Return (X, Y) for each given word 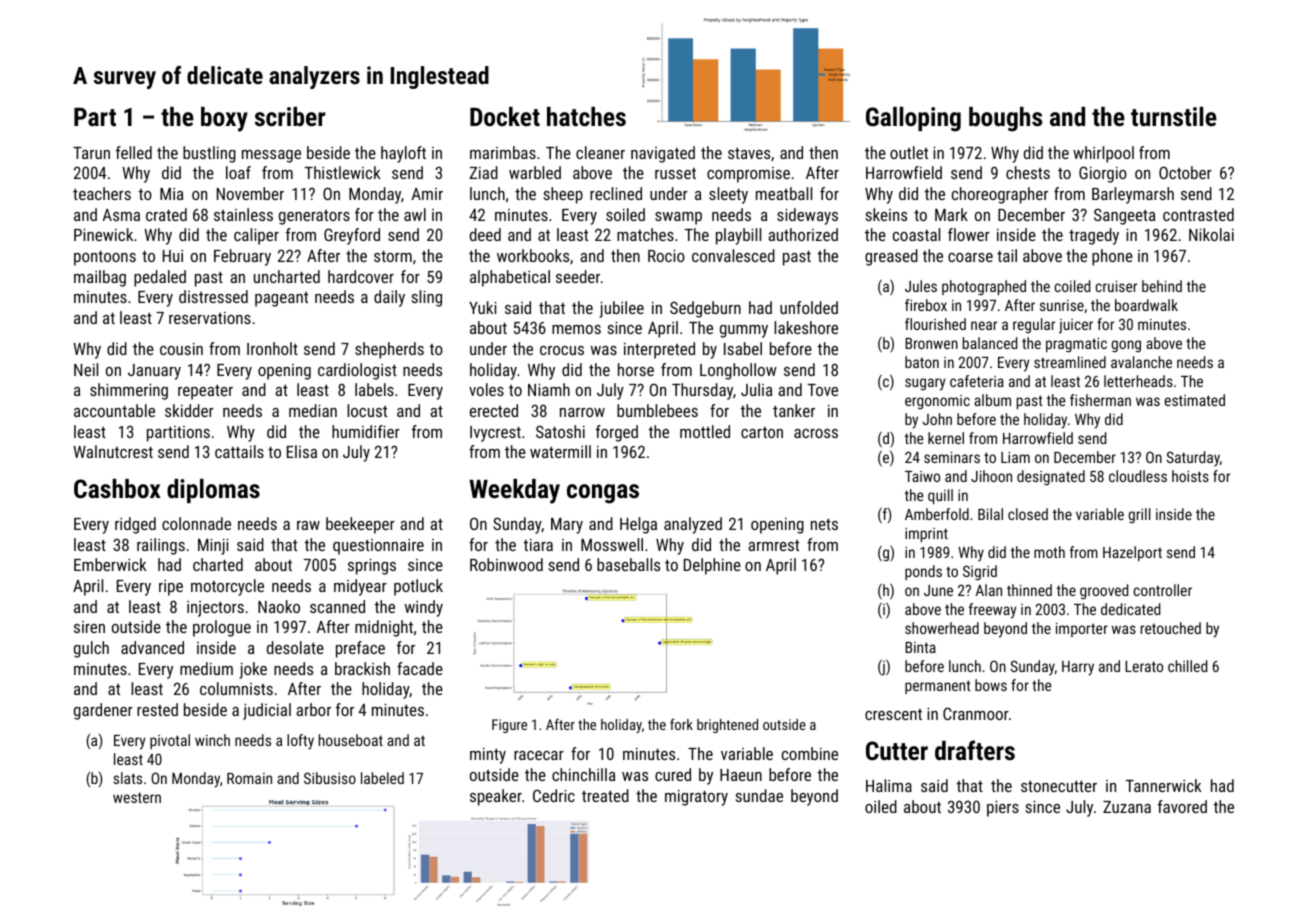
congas (603, 494)
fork (681, 724)
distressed (213, 296)
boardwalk (1146, 305)
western (137, 797)
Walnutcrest (113, 451)
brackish (362, 668)
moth (1049, 552)
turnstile (1174, 116)
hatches (586, 116)
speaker (496, 797)
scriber (290, 116)
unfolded (809, 307)
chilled (1187, 666)
